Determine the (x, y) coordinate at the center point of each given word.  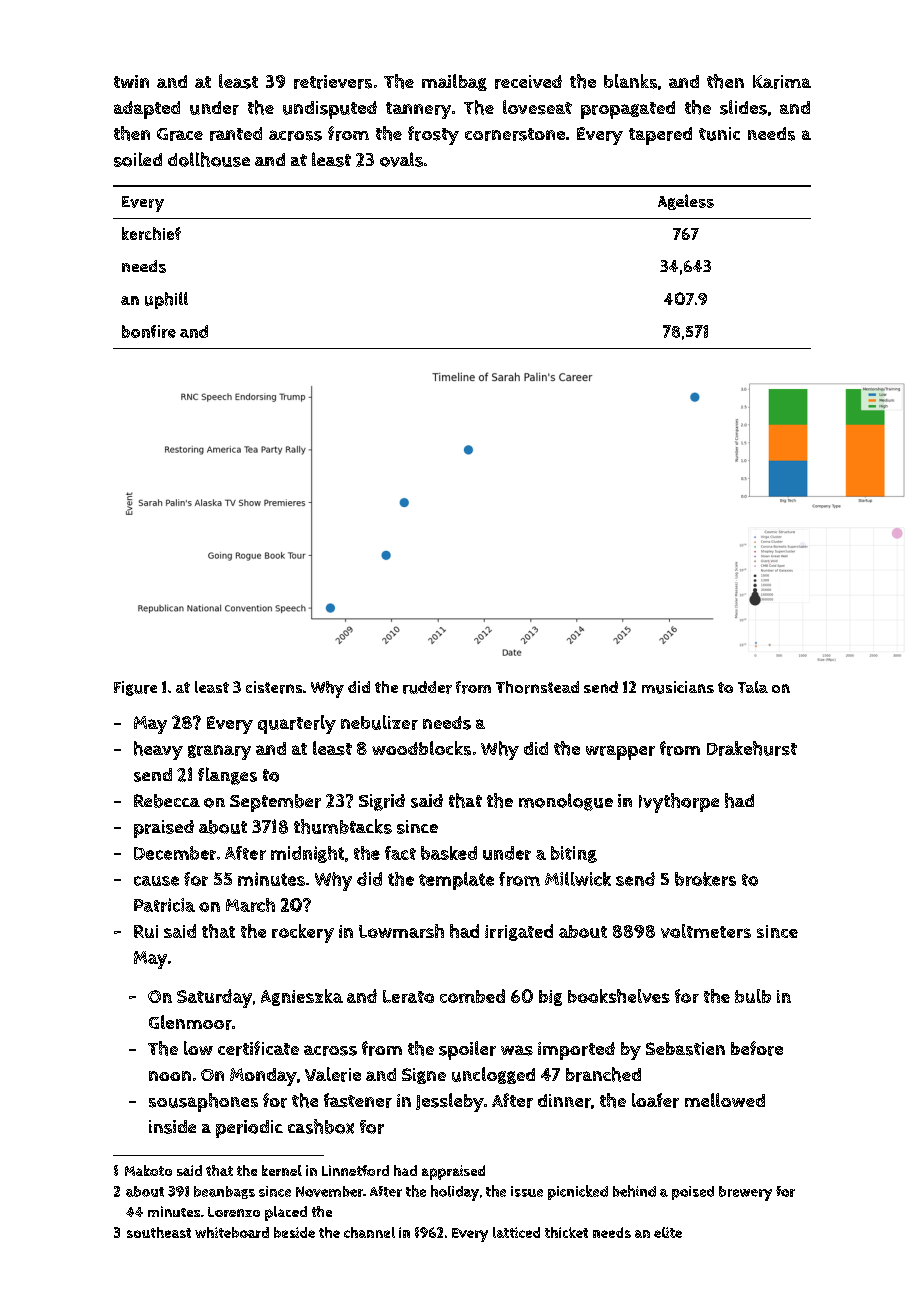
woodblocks (421, 748)
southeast (159, 1232)
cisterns (274, 687)
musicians (678, 687)
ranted (236, 134)
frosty (433, 135)
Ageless (686, 202)
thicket (566, 1232)
